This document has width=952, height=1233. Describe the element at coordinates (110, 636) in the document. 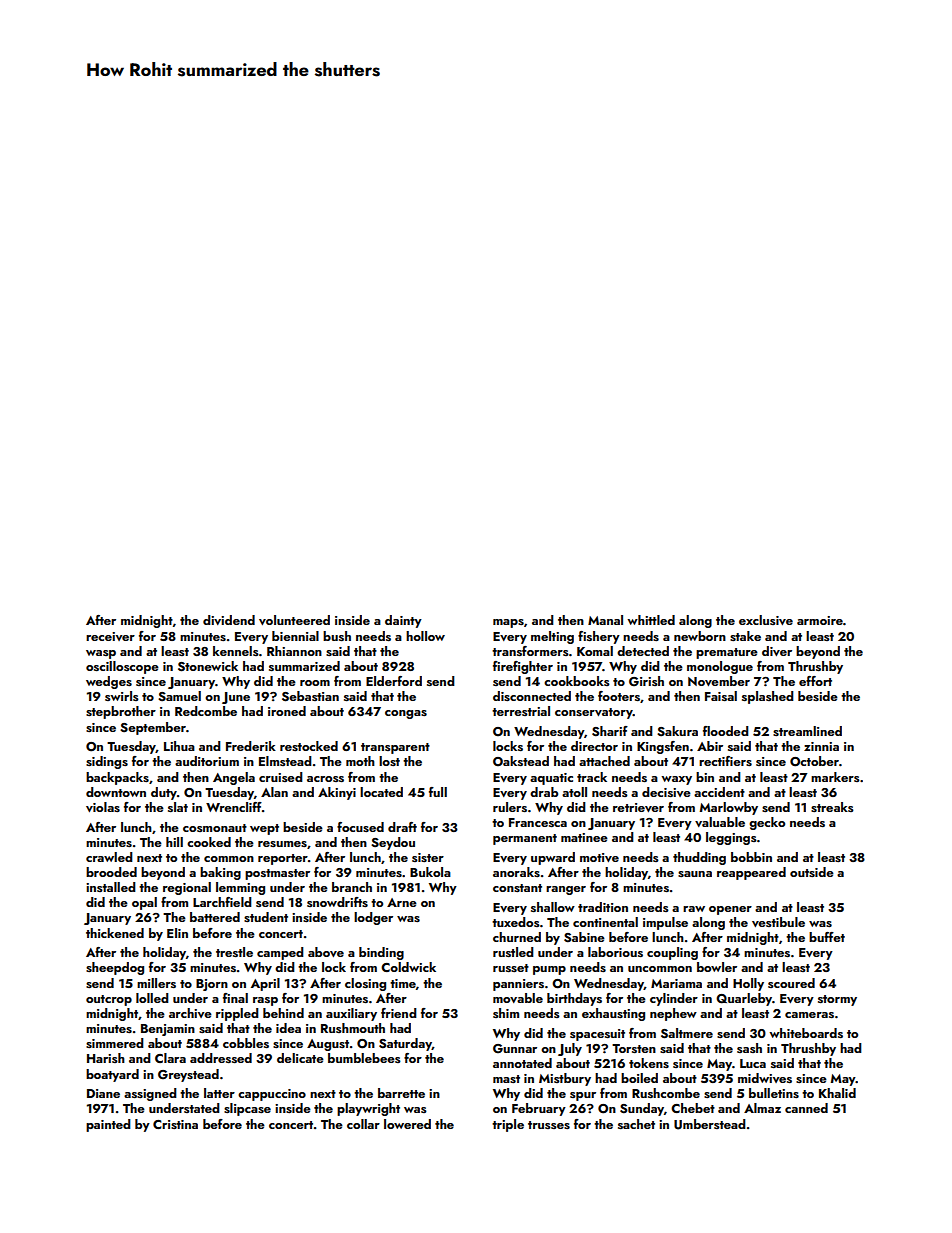

I see `receiver` at that location.
